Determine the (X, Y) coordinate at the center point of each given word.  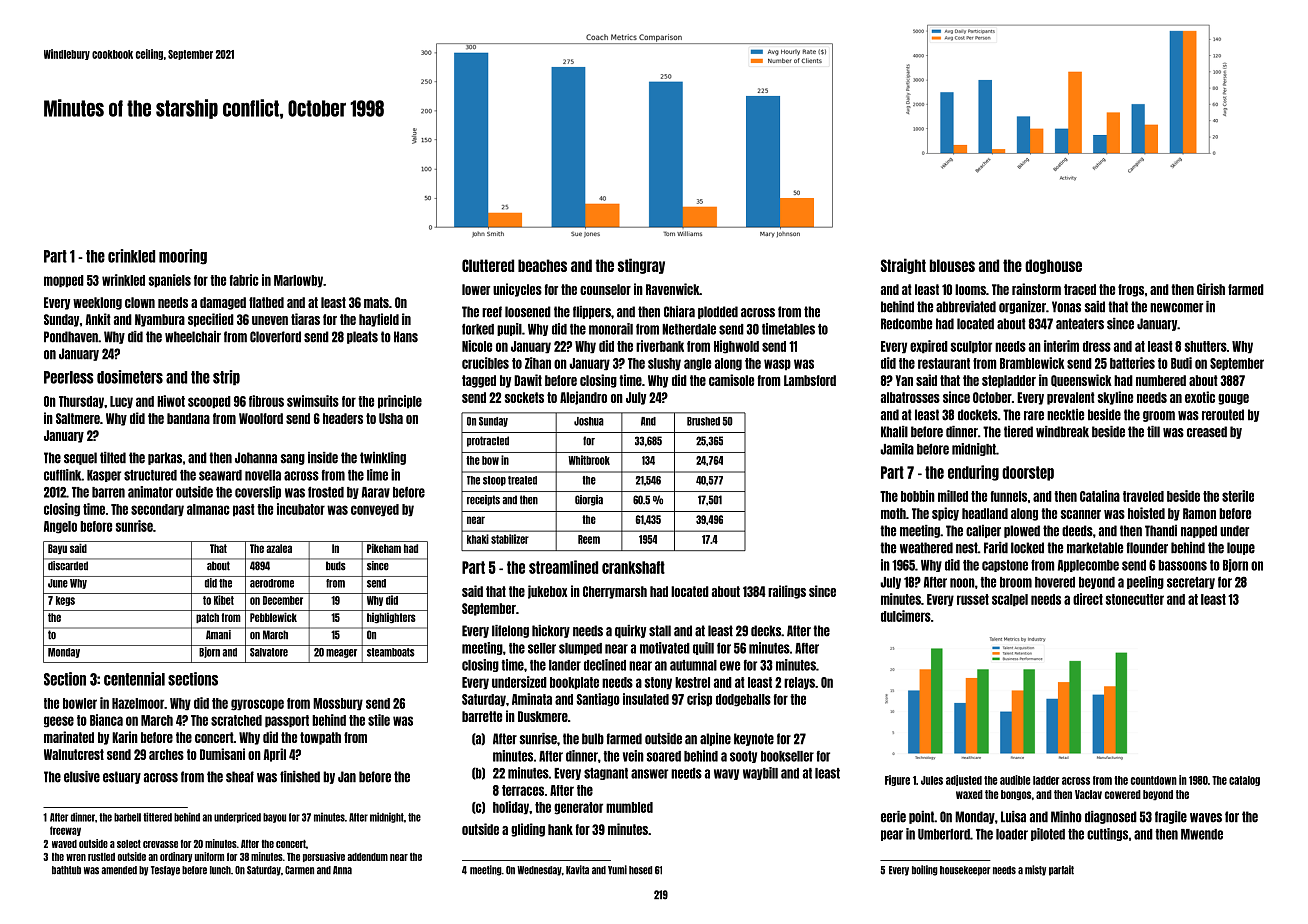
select (129, 844)
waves (1206, 818)
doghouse (1053, 266)
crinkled (131, 256)
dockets (978, 415)
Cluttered (488, 265)
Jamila (897, 449)
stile (379, 720)
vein (633, 756)
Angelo (60, 527)
